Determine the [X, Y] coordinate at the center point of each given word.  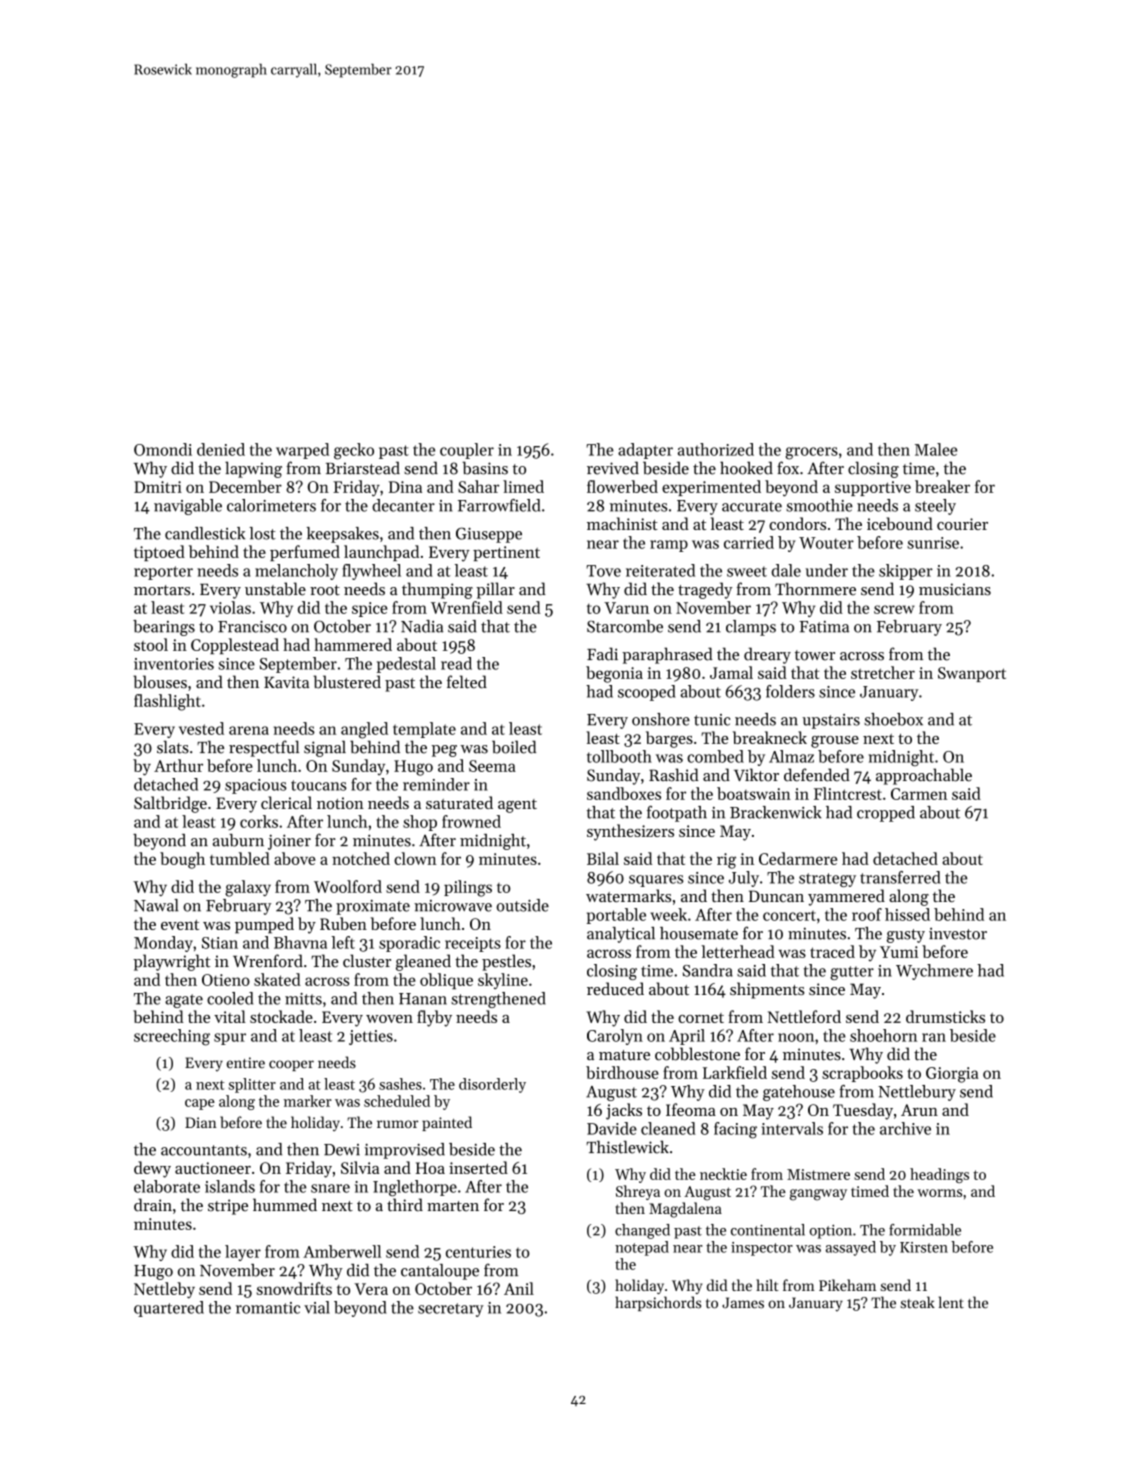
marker [308, 1101]
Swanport [972, 674]
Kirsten [924, 1247]
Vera [371, 1289]
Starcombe [625, 626]
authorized [716, 449]
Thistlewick [627, 1147]
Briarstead [363, 468]
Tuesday [863, 1111]
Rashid [674, 775]
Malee [936, 449]
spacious [256, 786]
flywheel [371, 572]
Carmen [919, 794]
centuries [478, 1252]
